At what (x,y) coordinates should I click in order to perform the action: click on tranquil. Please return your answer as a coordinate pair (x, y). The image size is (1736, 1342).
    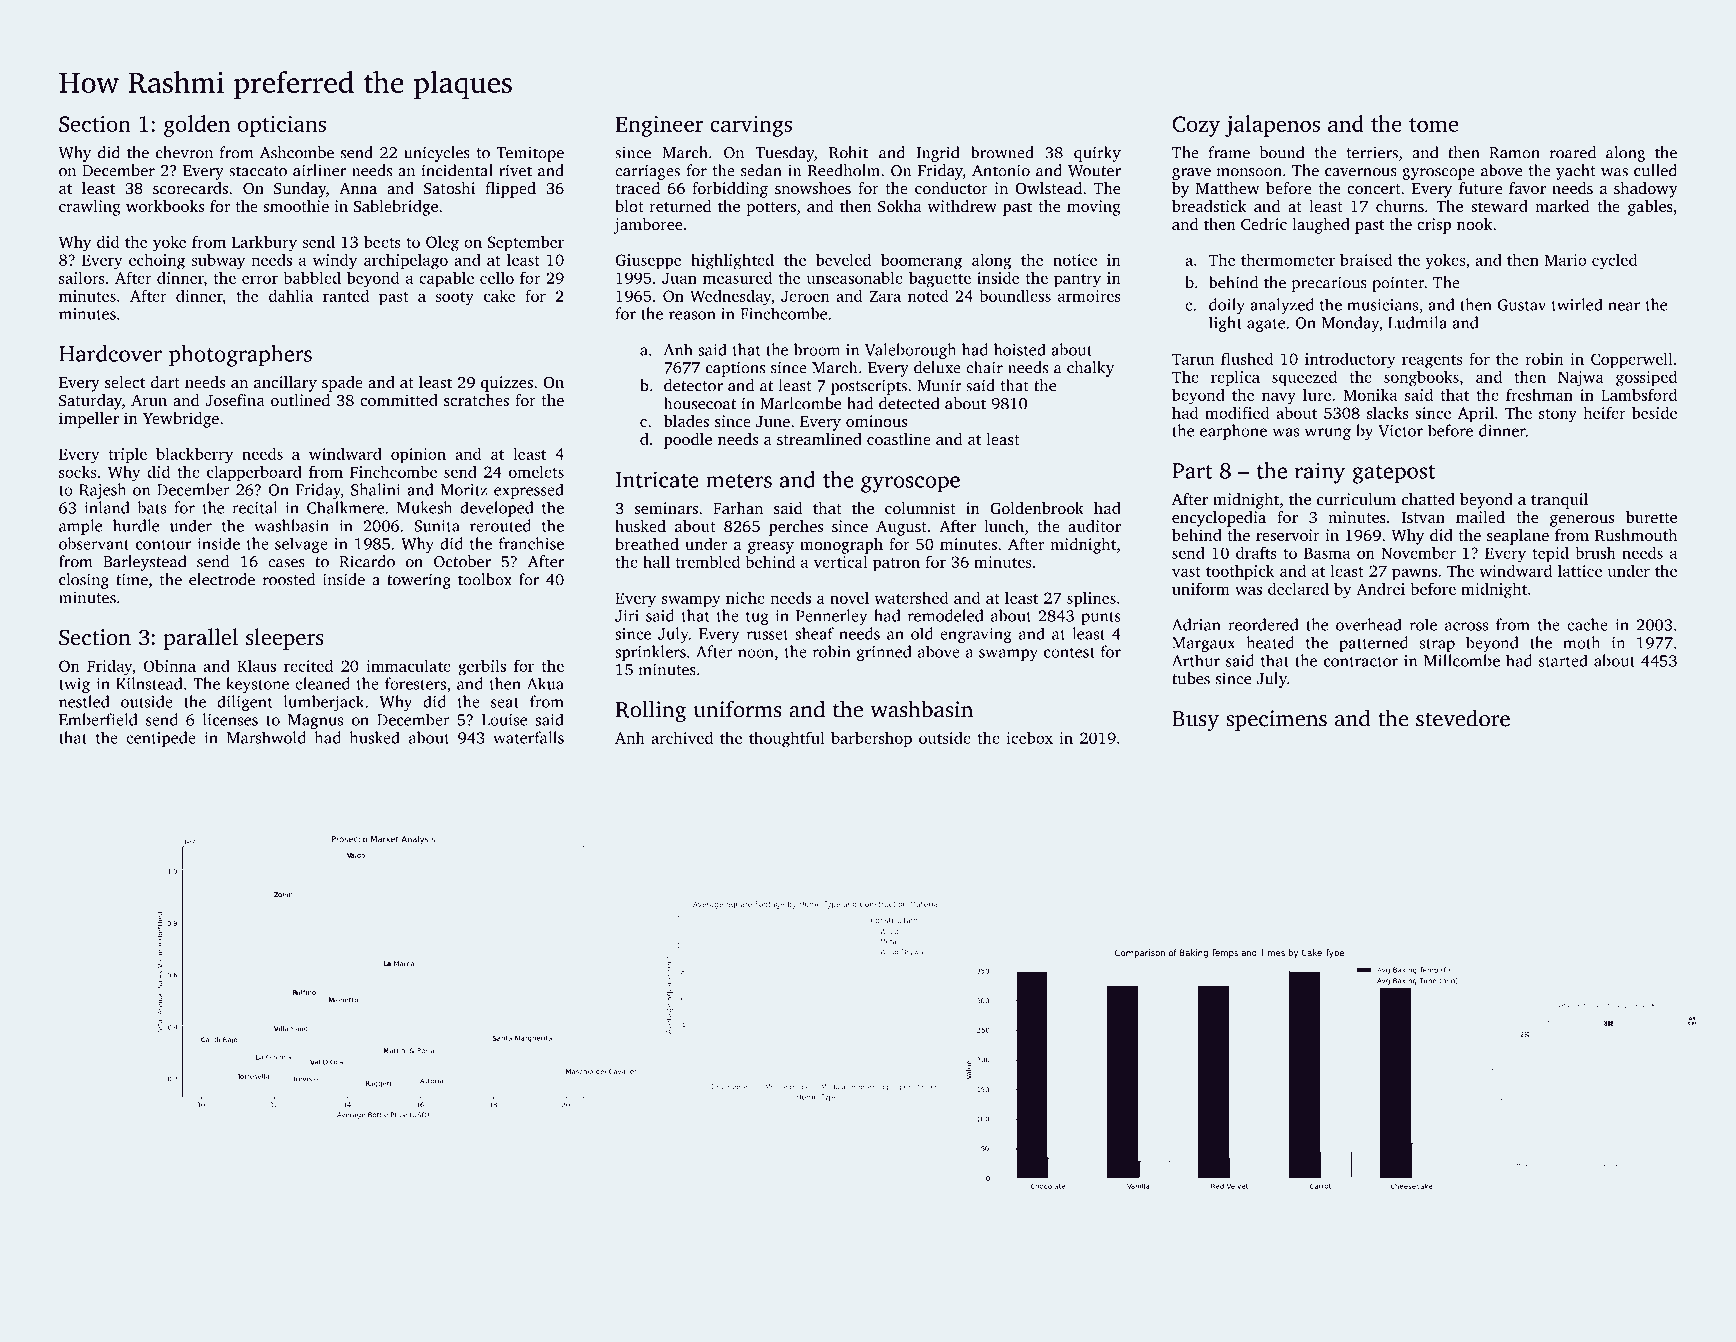
    Looking at the image, I should click on (1559, 501).
